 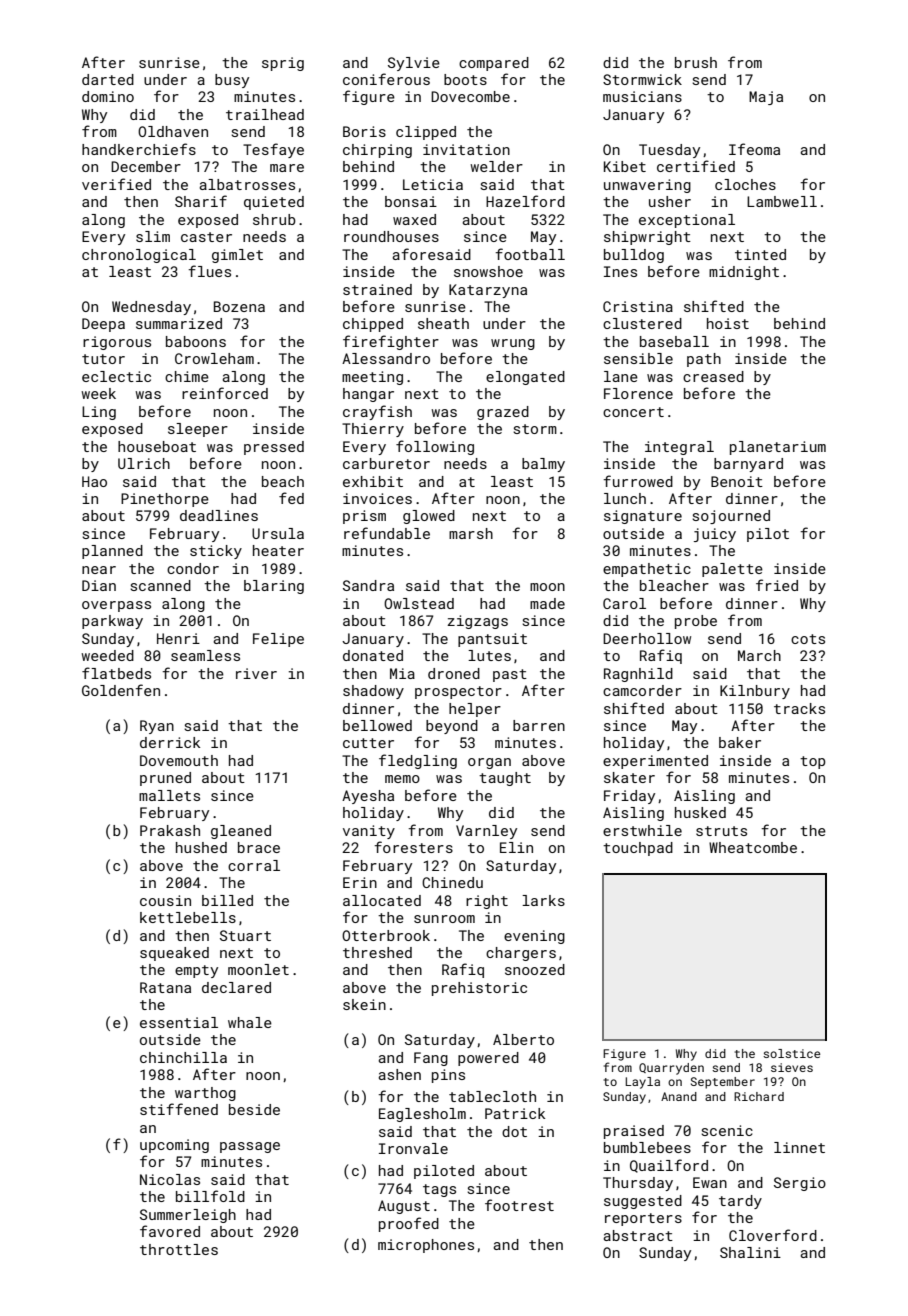 What do you see at coordinates (198, 430) in the document?
I see `sleeper` at bounding box center [198, 430].
